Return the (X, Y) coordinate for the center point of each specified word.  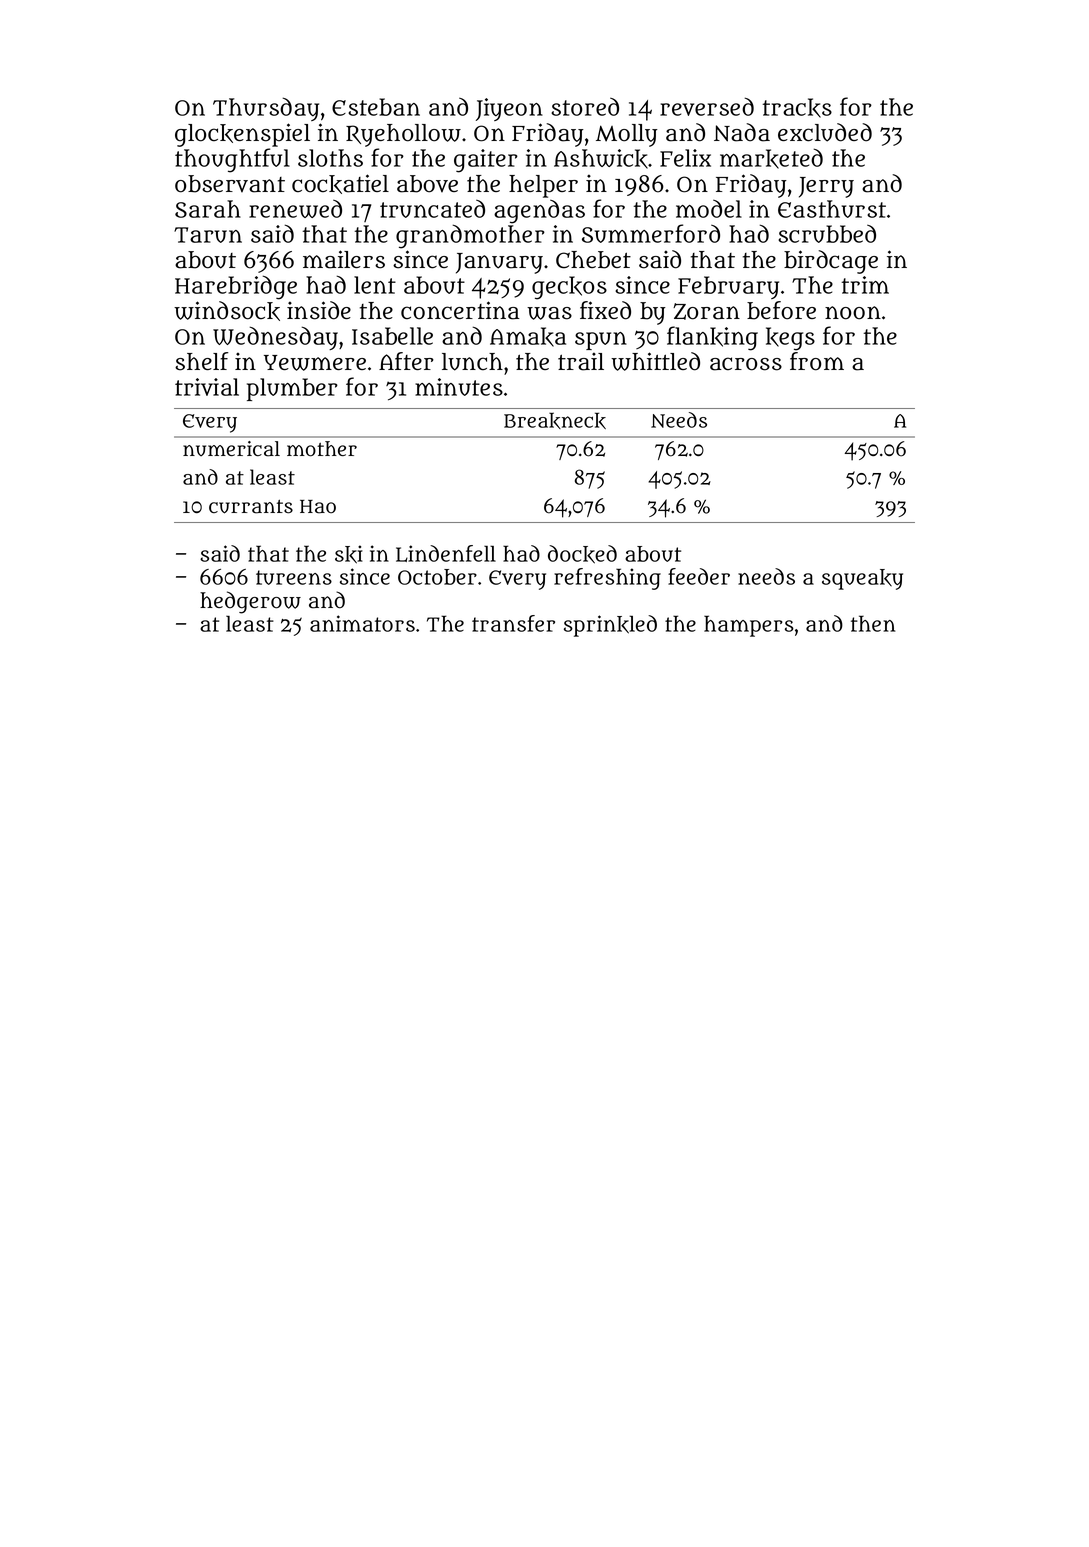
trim (865, 285)
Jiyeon (509, 109)
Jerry (826, 187)
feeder (699, 576)
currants (251, 507)
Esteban (376, 107)
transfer (513, 623)
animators (362, 623)
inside (319, 310)
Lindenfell (446, 553)
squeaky (862, 579)
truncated (432, 209)
